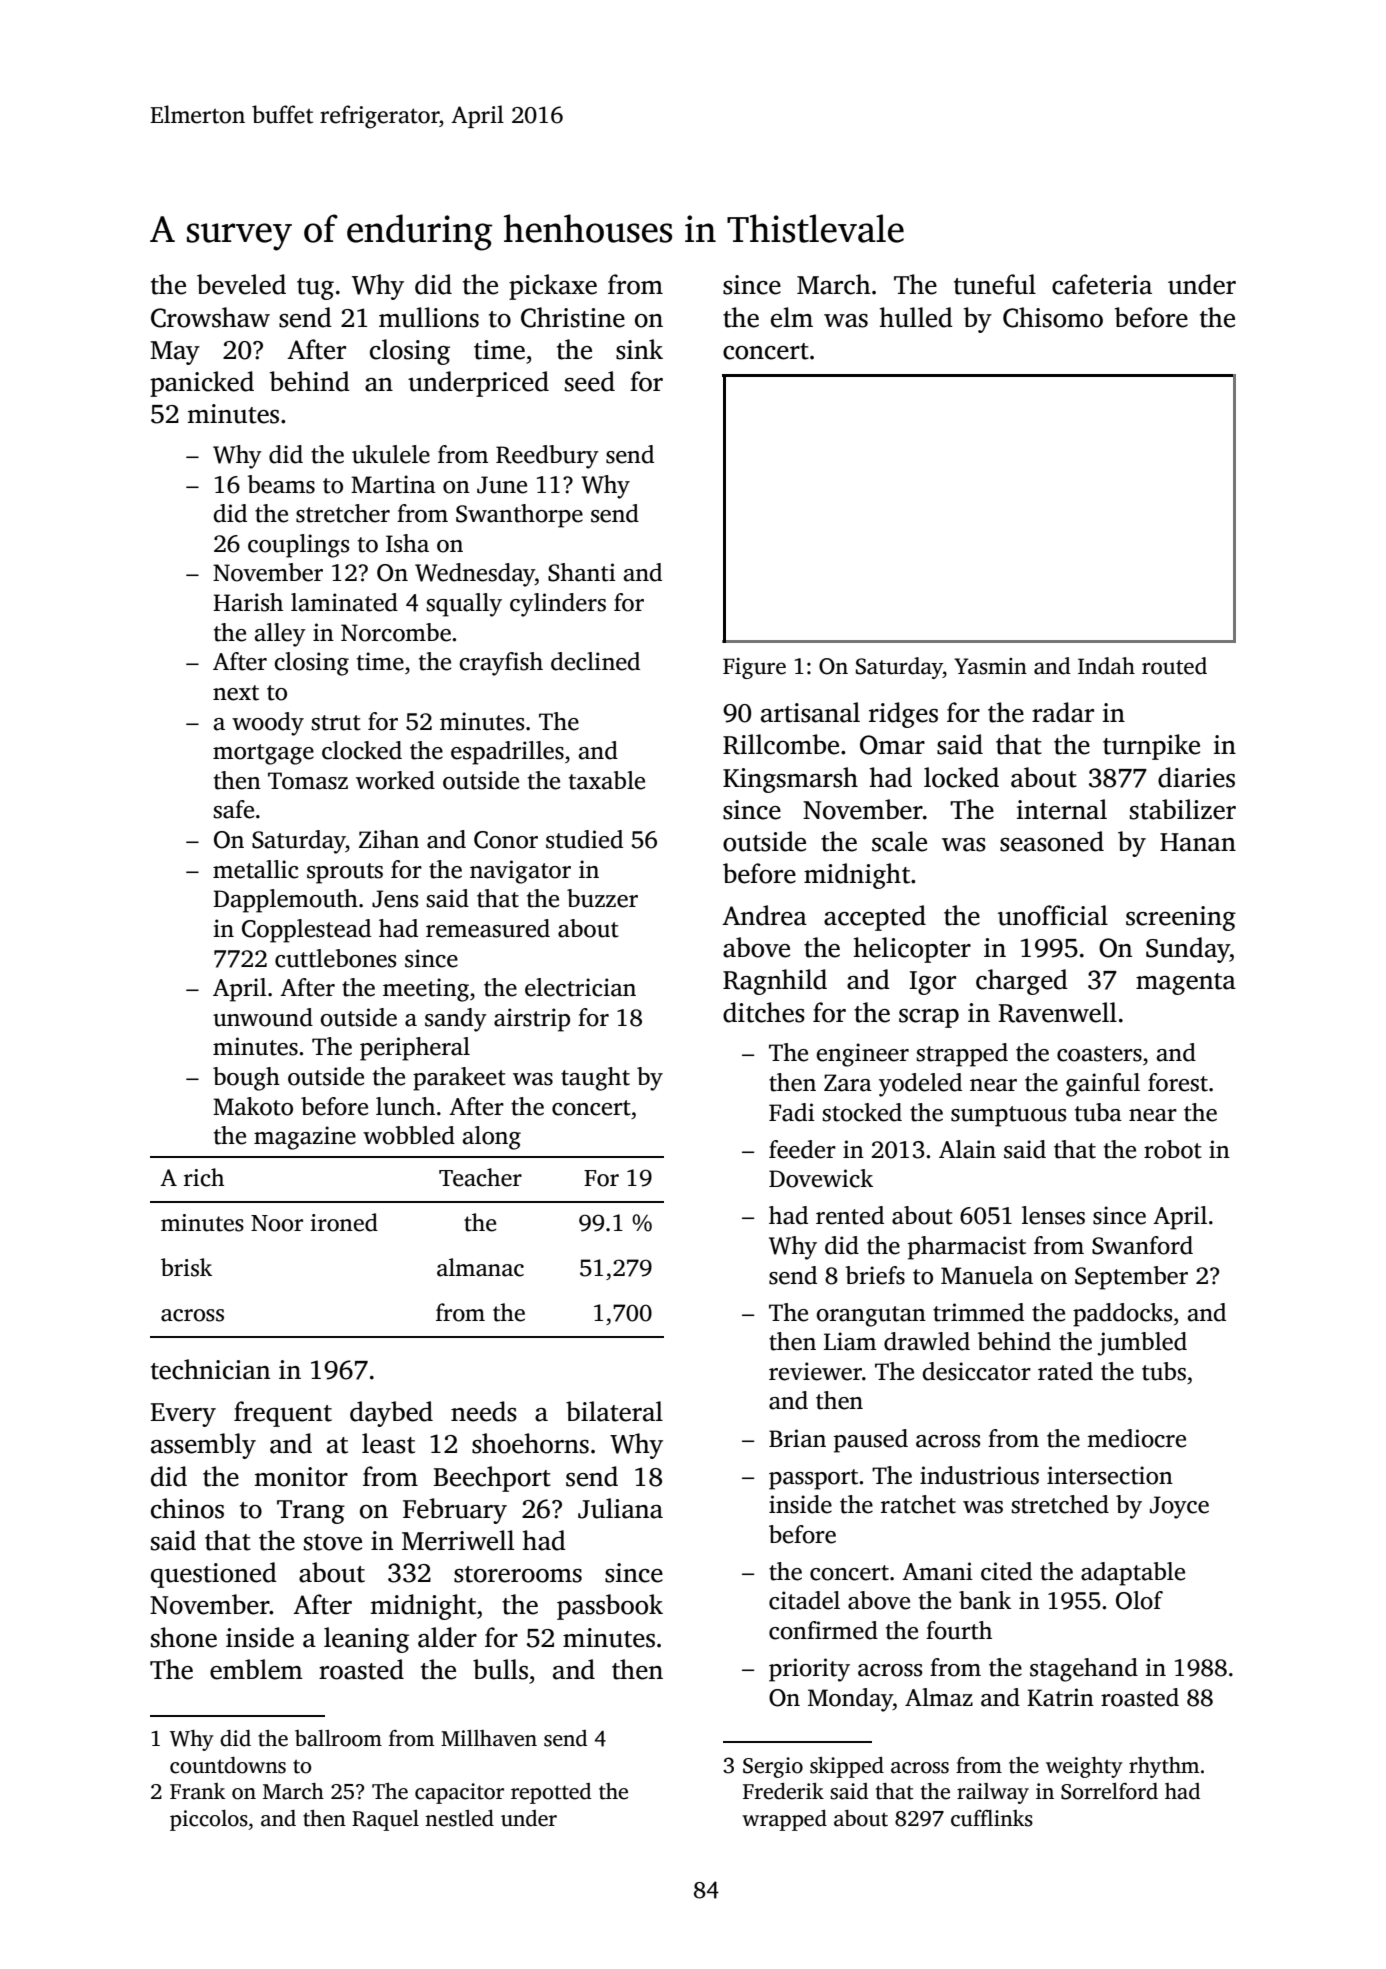  What do you see at coordinates (1053, 317) in the image?
I see `Chisomo` at bounding box center [1053, 317].
